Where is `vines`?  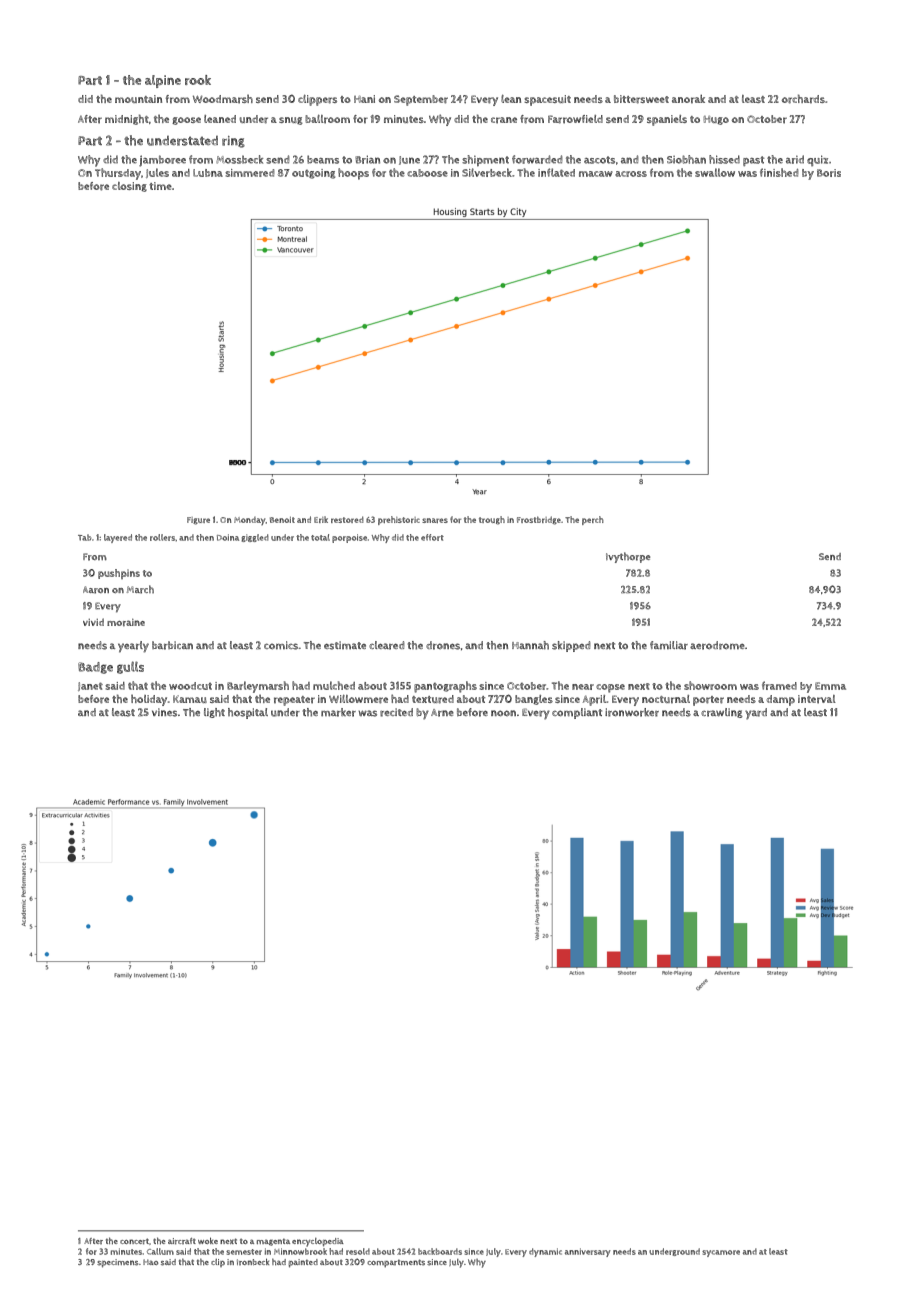
vines is located at coordinates (164, 712).
